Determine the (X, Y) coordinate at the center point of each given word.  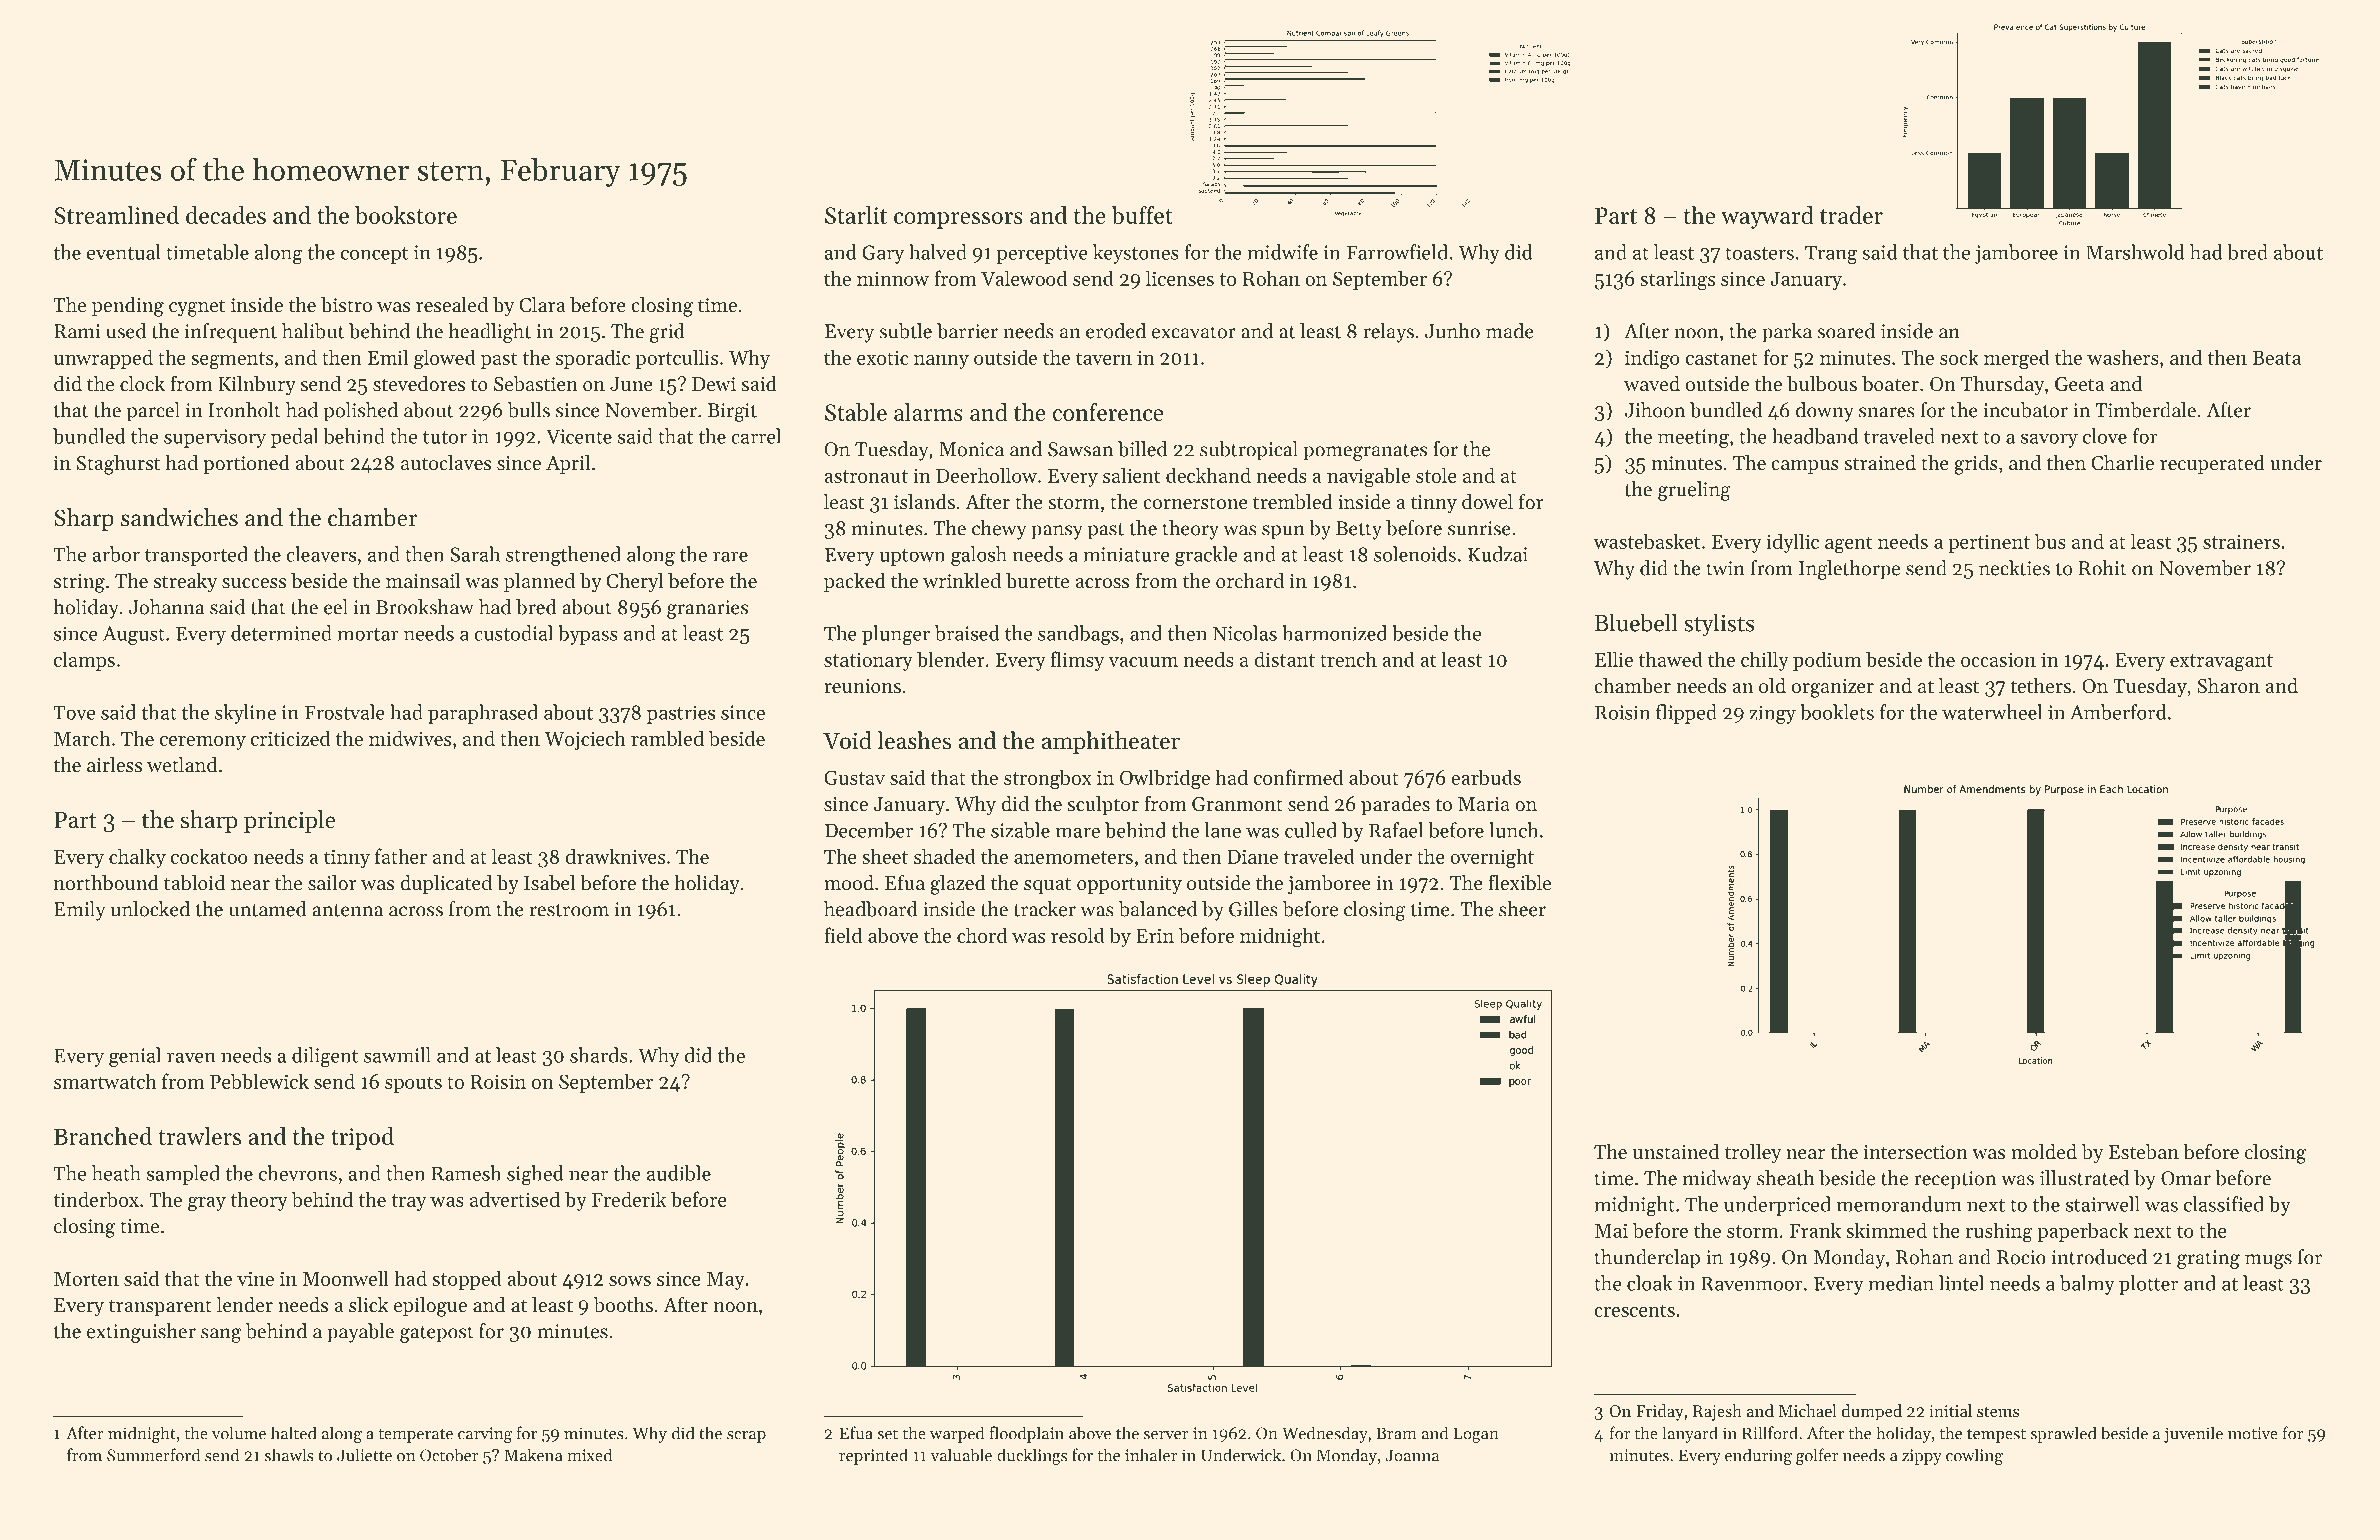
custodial (513, 633)
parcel (153, 412)
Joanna (1412, 1455)
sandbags (1078, 635)
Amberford (2118, 712)
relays (1388, 333)
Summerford (153, 1455)
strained (1880, 463)
